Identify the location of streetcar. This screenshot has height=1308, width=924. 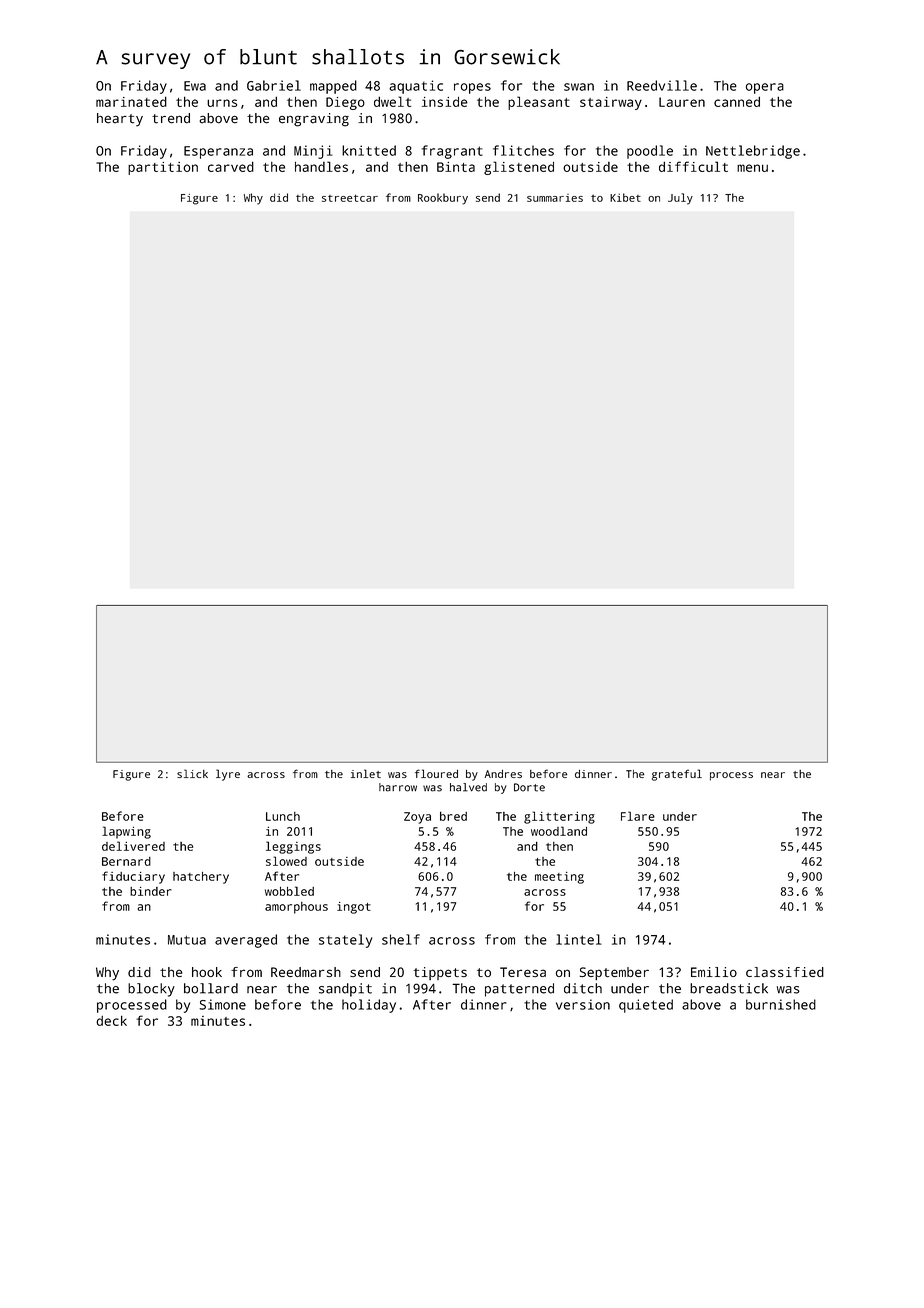
(350, 198).
